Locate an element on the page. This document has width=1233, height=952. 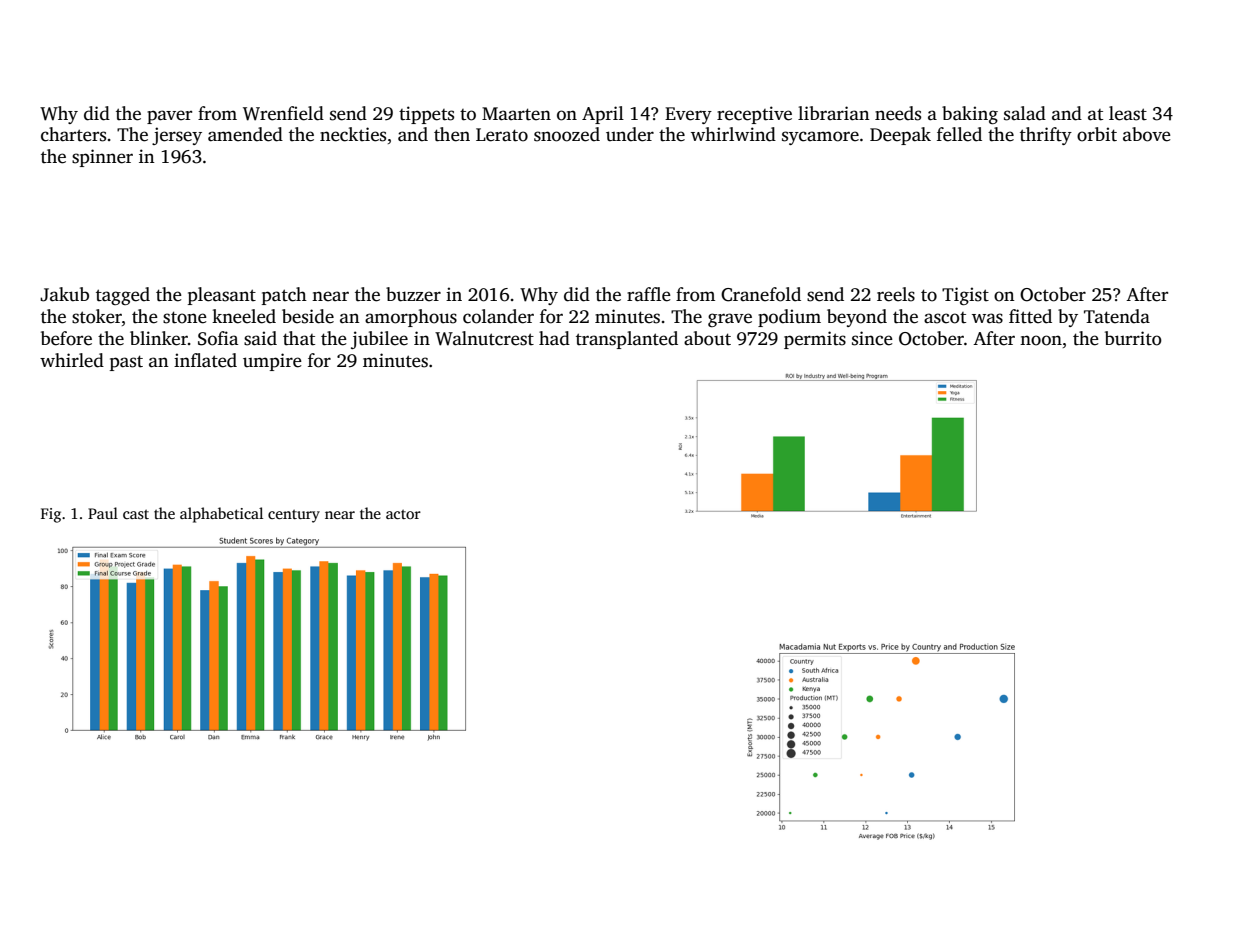
pleasant is located at coordinates (222, 296).
